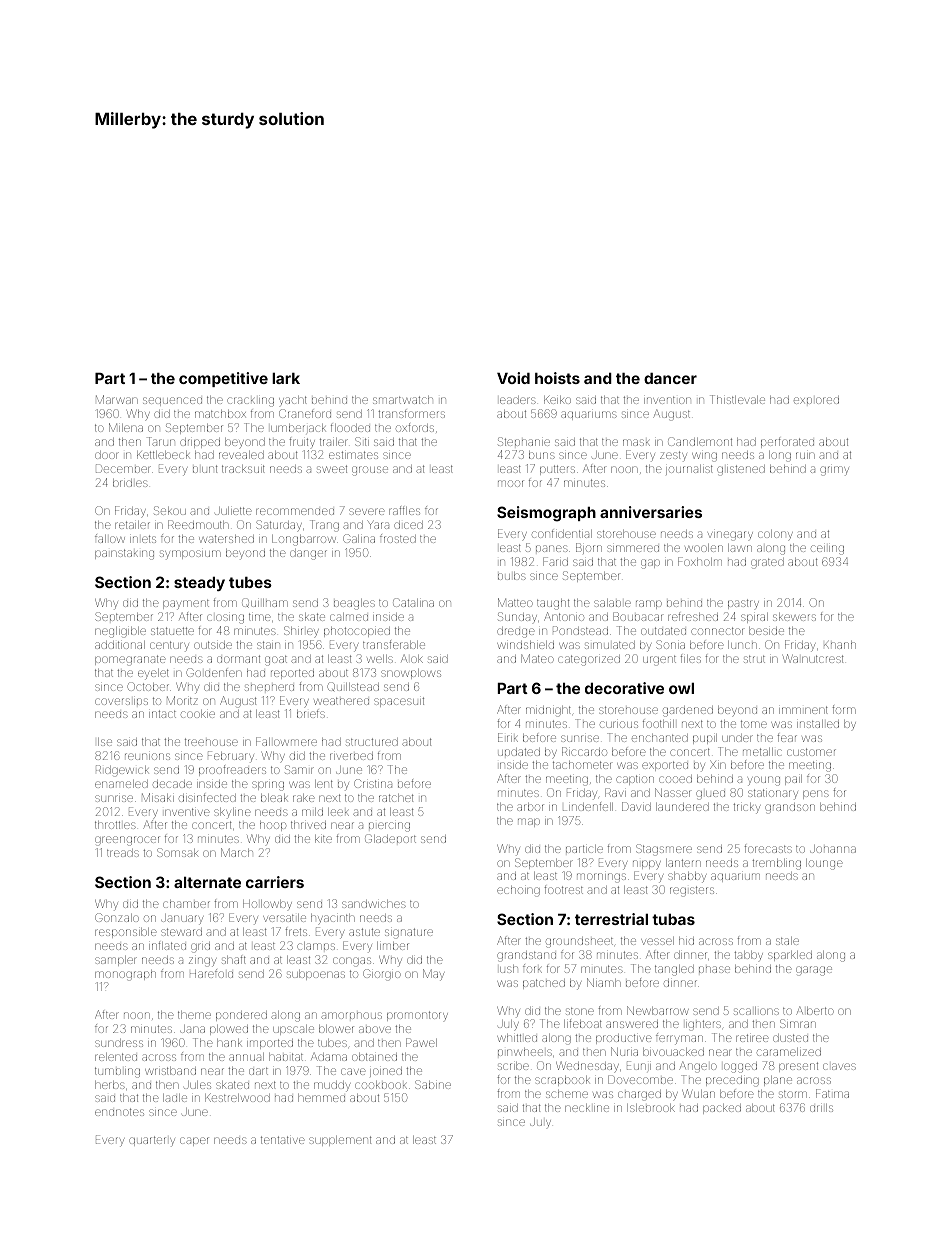 This page has width=952, height=1233. What do you see at coordinates (512, 576) in the page?
I see `bulbs` at bounding box center [512, 576].
